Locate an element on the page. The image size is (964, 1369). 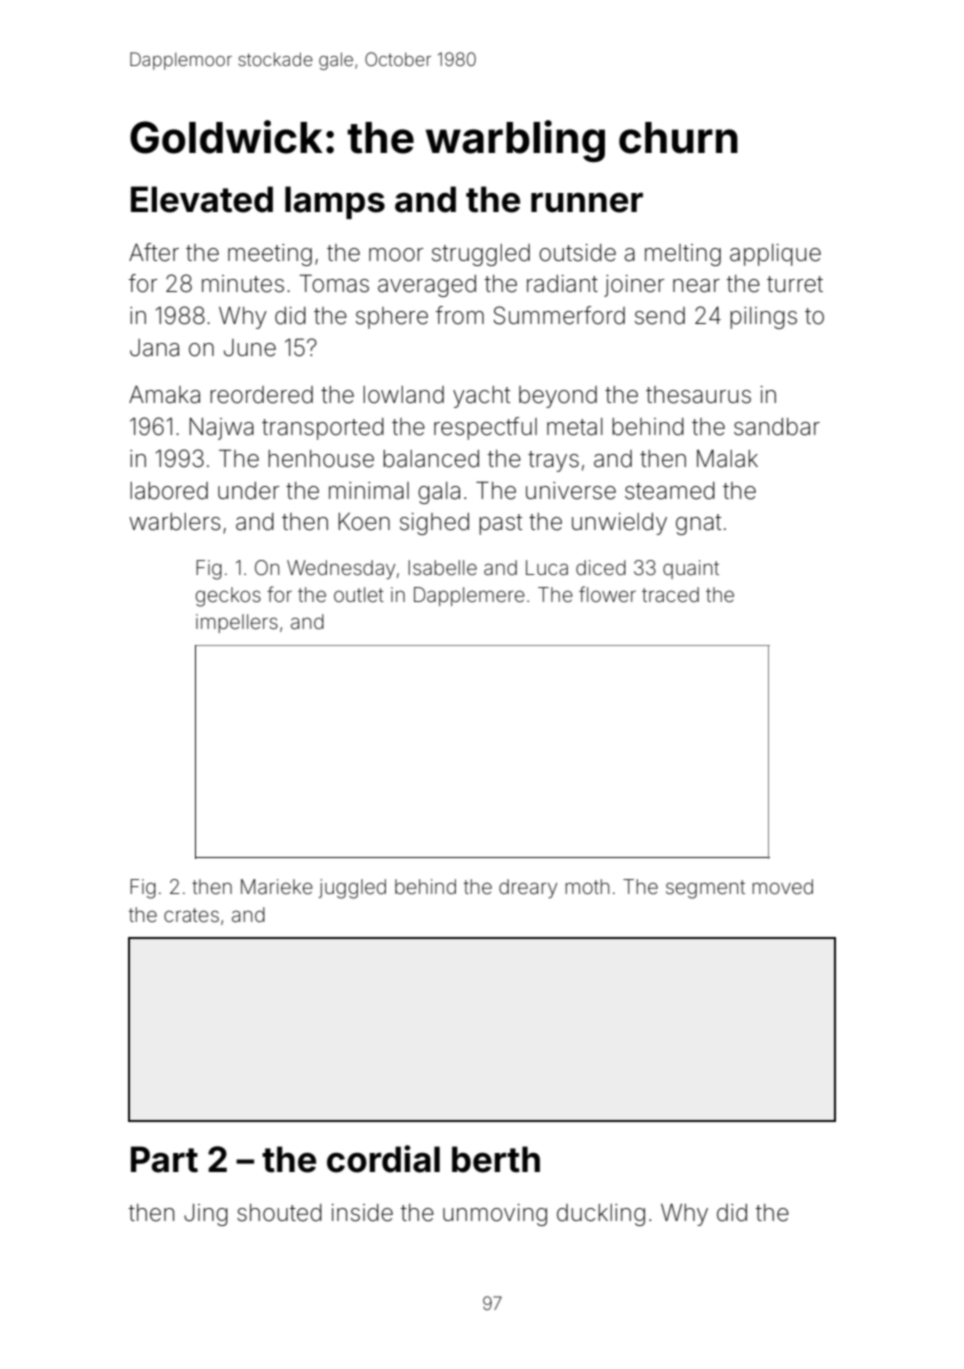
sighed is located at coordinates (434, 524).
